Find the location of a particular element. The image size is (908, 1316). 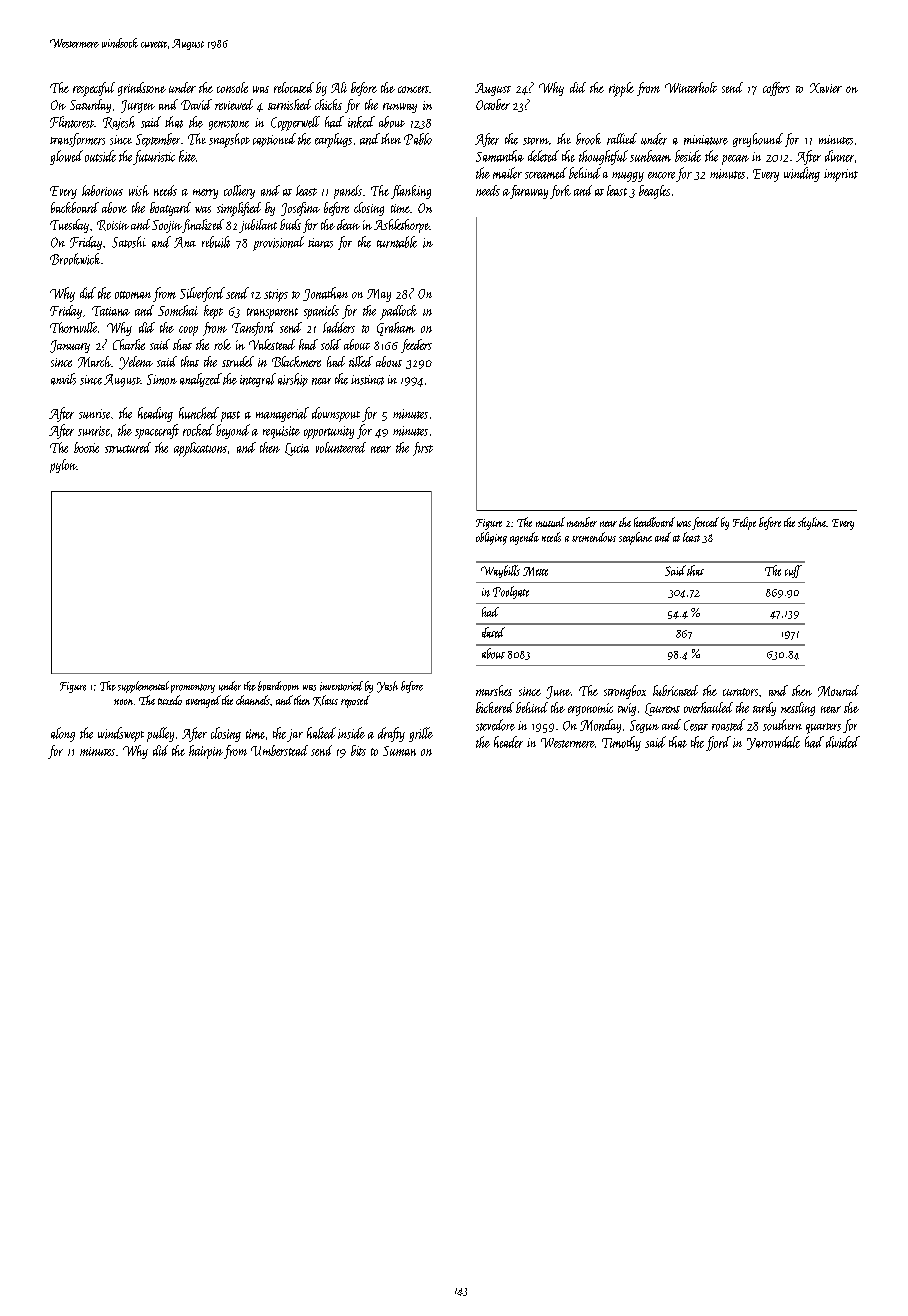

feeders is located at coordinates (416, 346).
